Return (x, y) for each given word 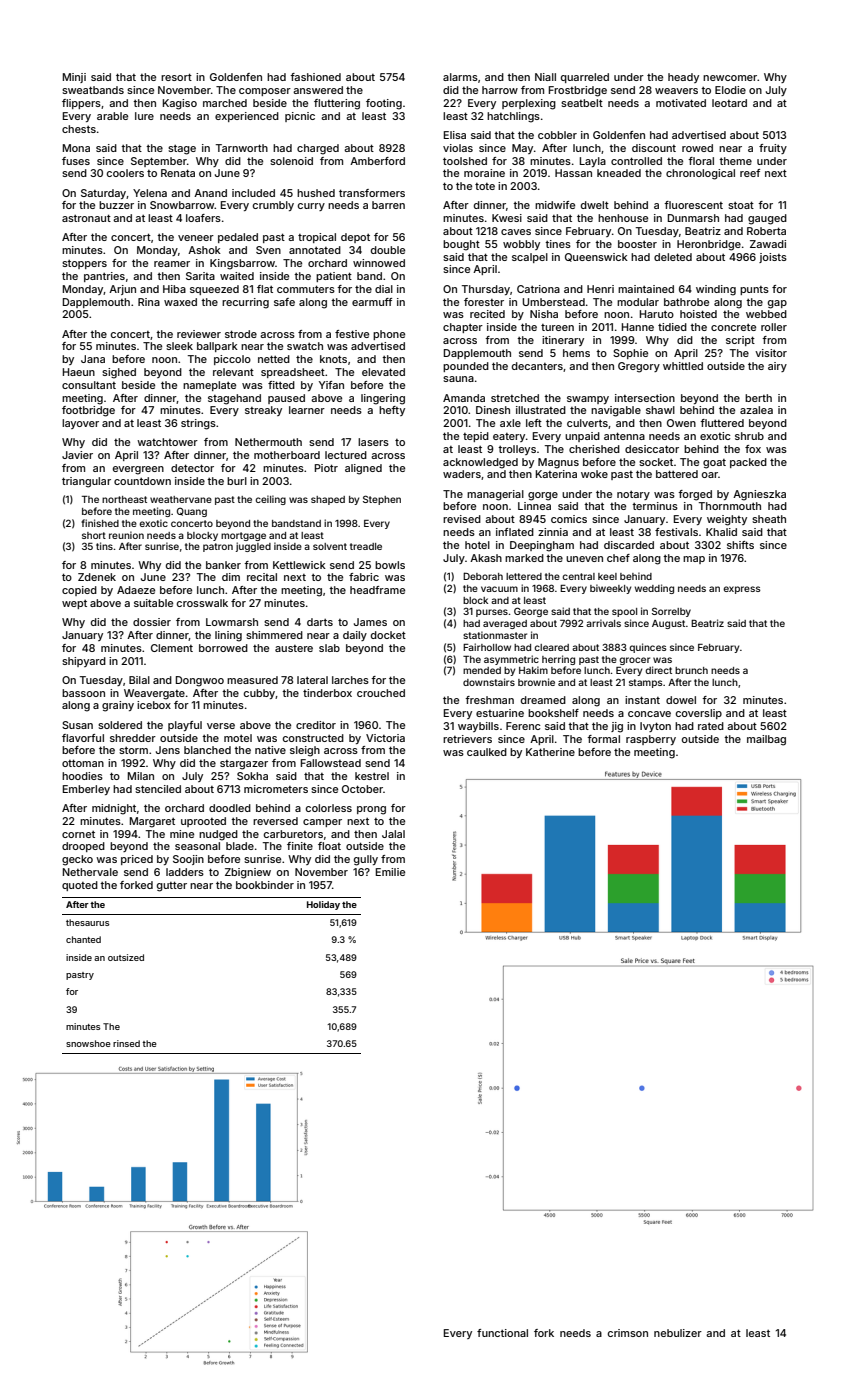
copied (79, 591)
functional (502, 1333)
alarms (460, 77)
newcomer (730, 78)
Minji (74, 78)
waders (462, 474)
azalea (756, 410)
